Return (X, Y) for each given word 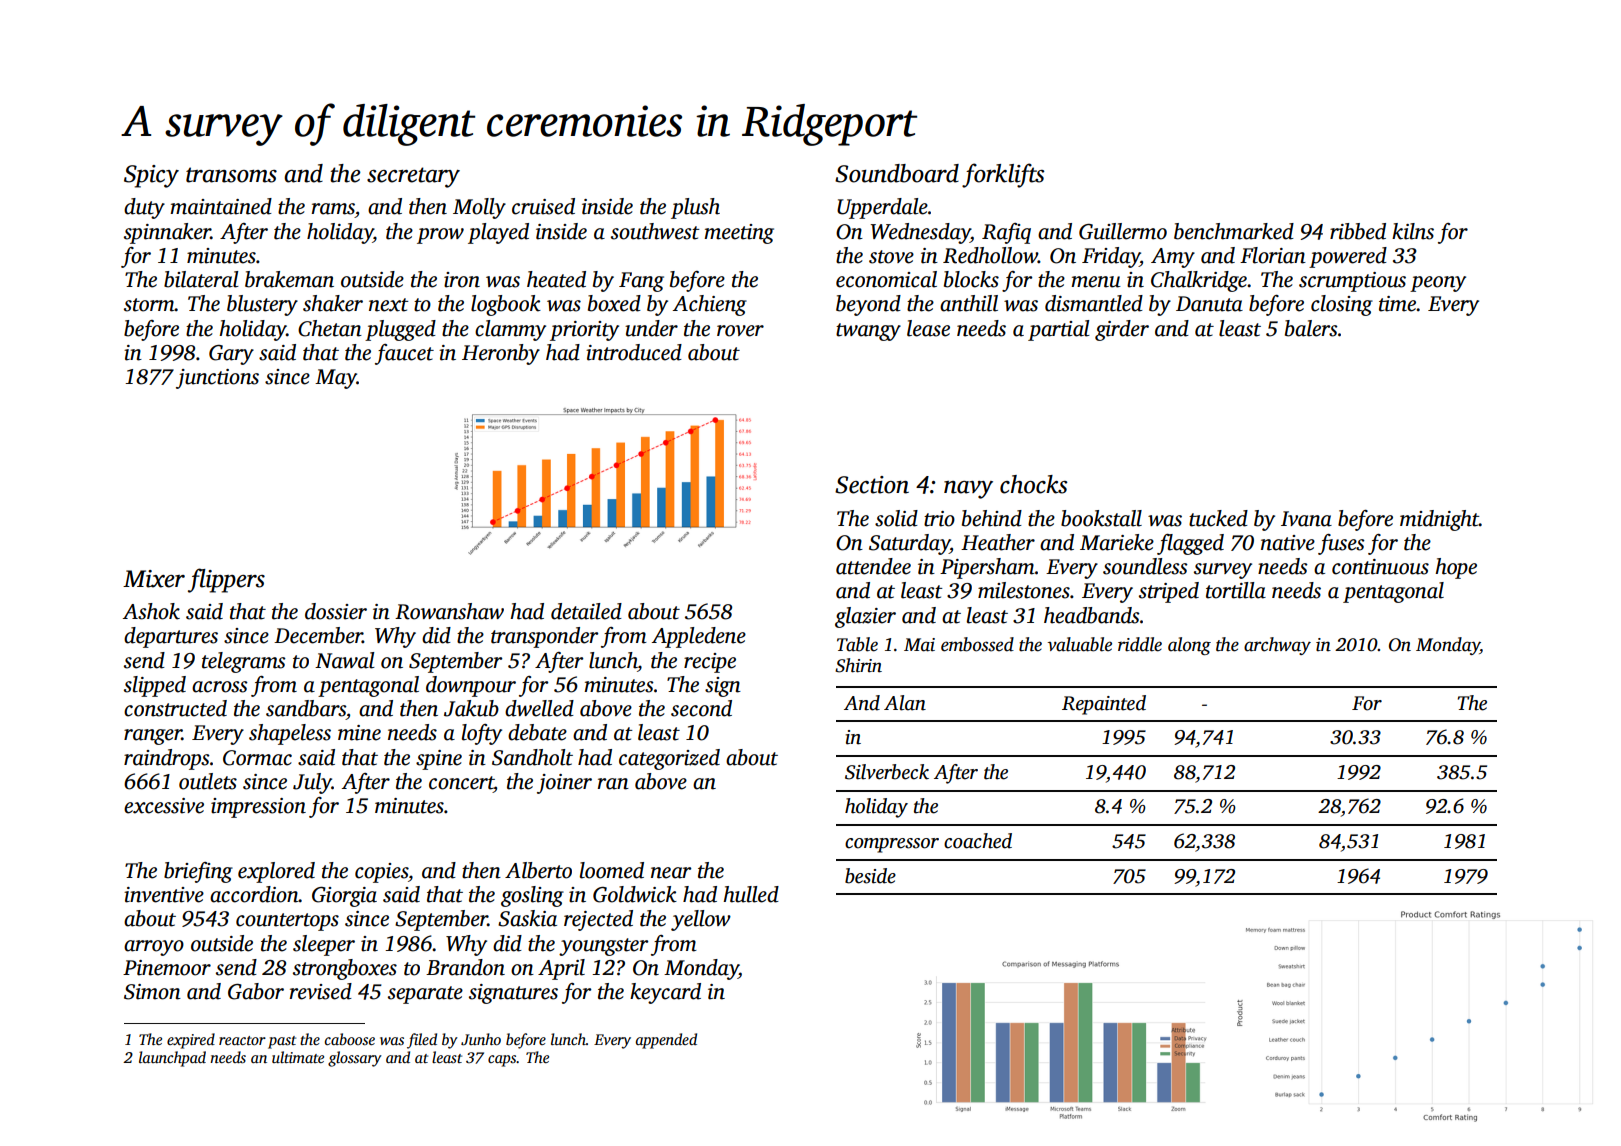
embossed (977, 644)
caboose (350, 1039)
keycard (665, 993)
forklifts (1003, 175)
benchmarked (1234, 231)
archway (1277, 646)
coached (978, 841)
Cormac (257, 758)
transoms (231, 175)
